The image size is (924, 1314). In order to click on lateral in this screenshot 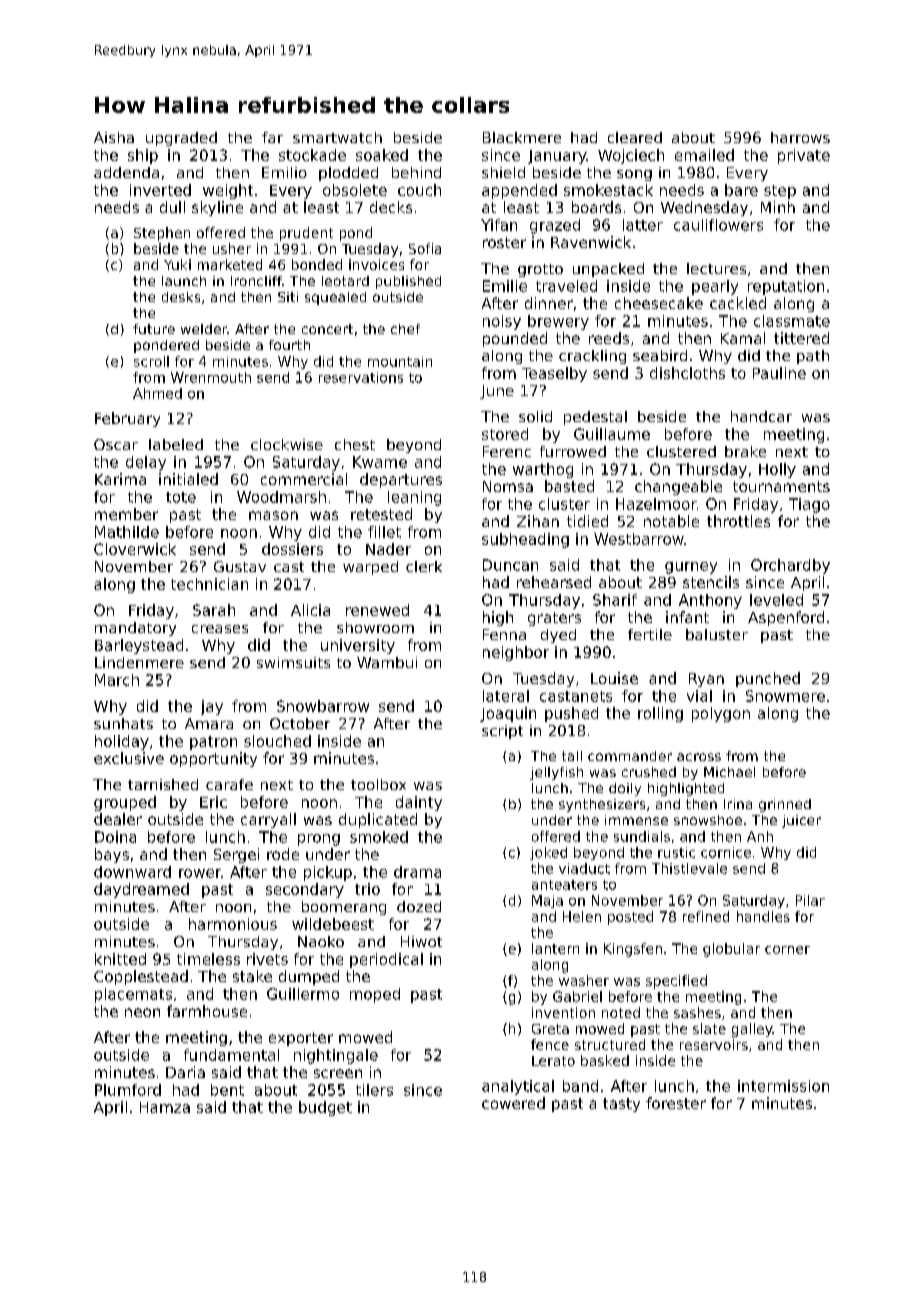, I will do `click(506, 696)`.
